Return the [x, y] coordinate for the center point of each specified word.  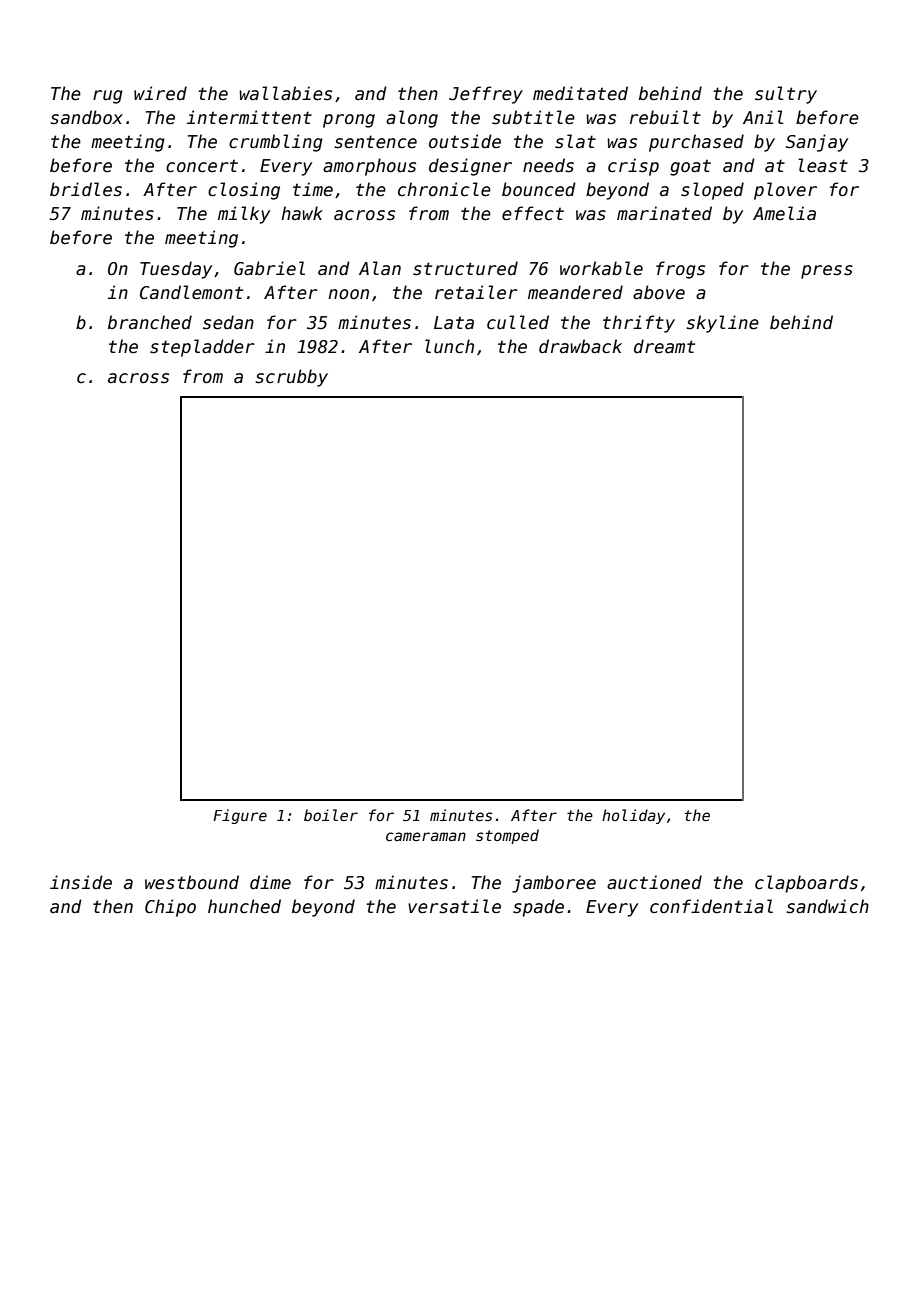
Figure [240, 816]
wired [160, 93]
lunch [449, 346]
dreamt [664, 346]
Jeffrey [486, 95]
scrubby [291, 378]
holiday [633, 816]
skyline [722, 324]
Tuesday [176, 270]
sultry [786, 95]
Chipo [170, 908]
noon [348, 294]
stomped [507, 836]
